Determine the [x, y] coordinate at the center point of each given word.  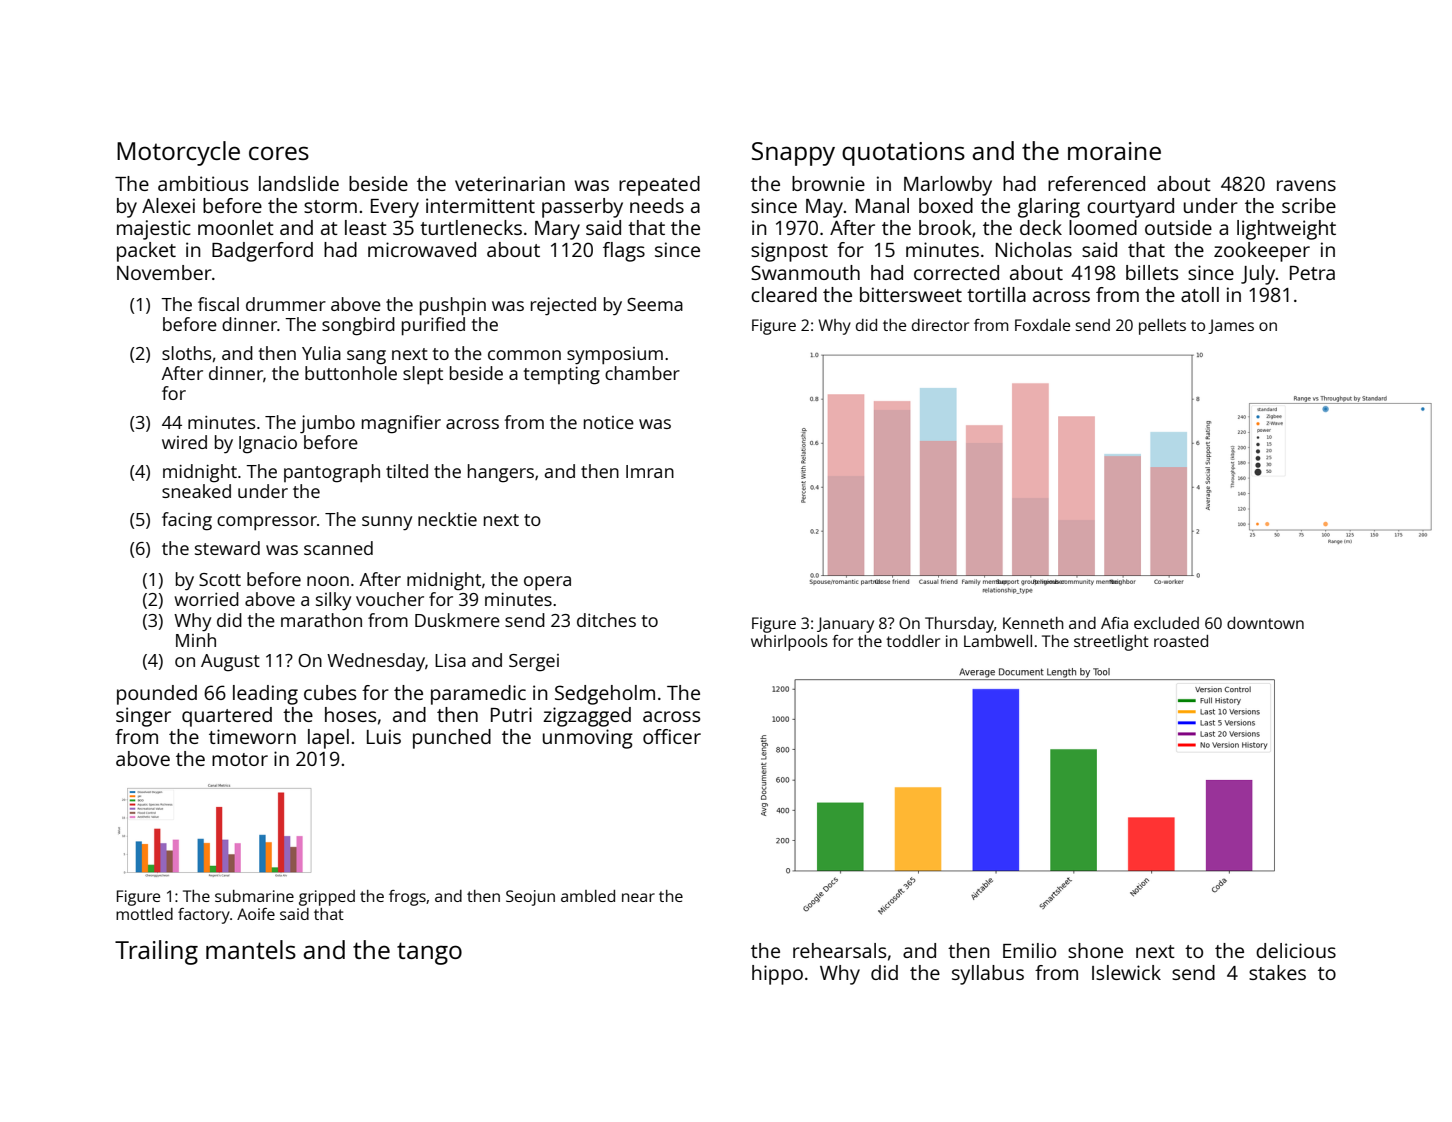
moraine [1114, 151]
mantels [251, 949]
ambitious [203, 183]
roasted [1181, 641]
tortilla [996, 294]
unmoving [588, 739]
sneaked [196, 491]
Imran [650, 471]
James [1231, 326]
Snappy [793, 154]
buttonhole [351, 373]
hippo [777, 975]
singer [143, 717]
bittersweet [911, 294]
